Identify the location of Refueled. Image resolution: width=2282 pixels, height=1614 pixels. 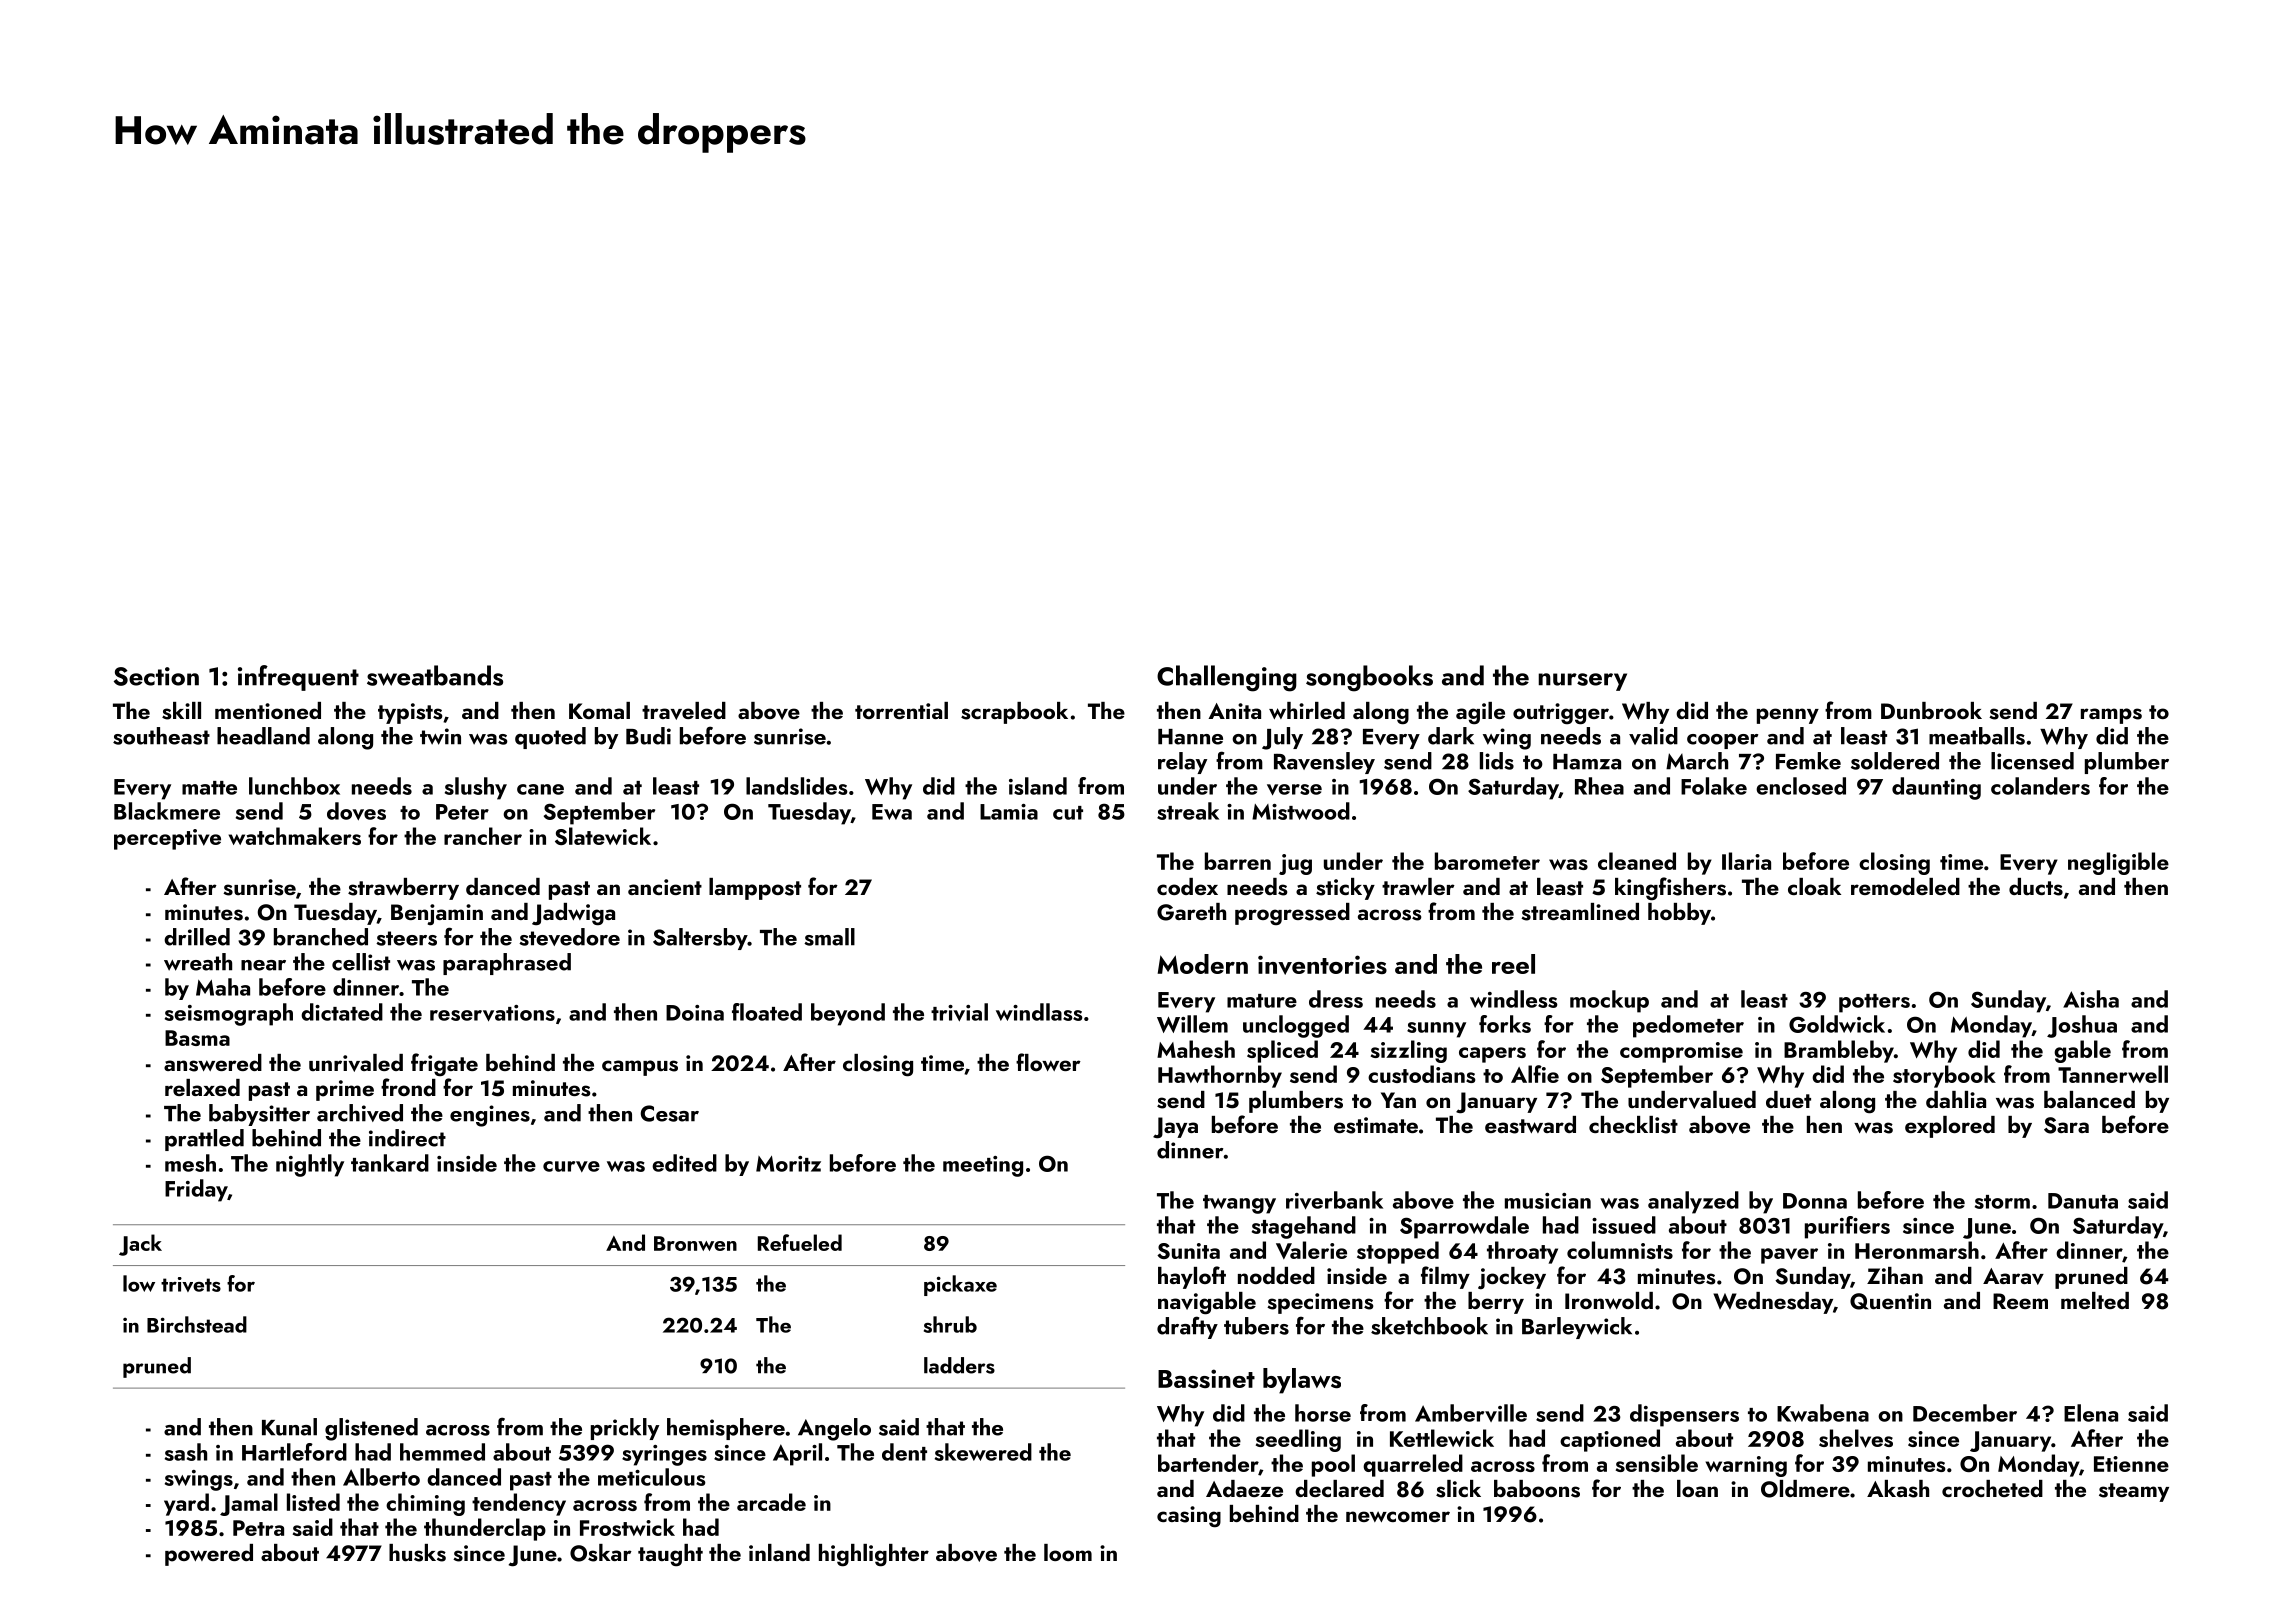
(800, 1242).
